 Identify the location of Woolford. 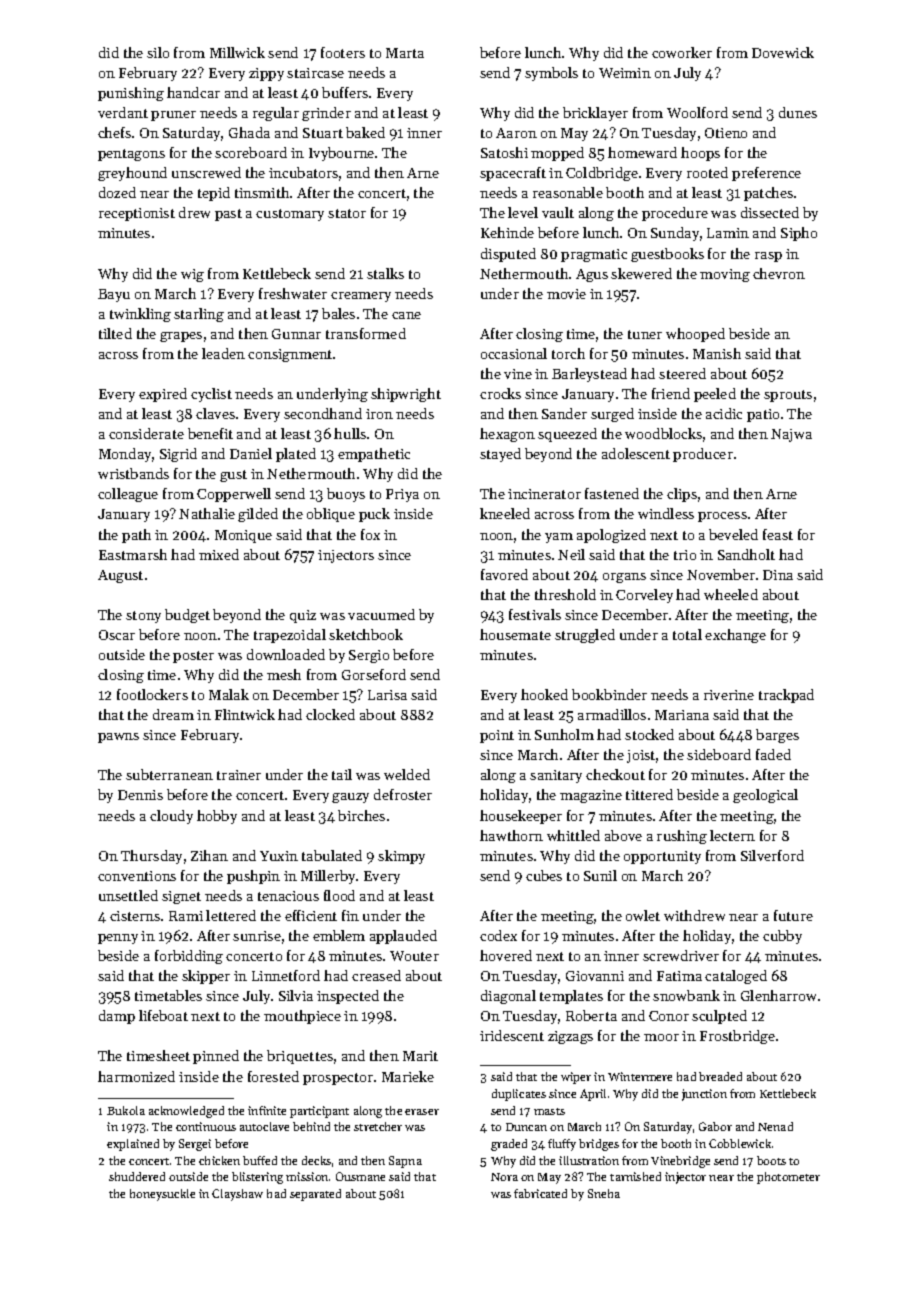
(697, 112).
